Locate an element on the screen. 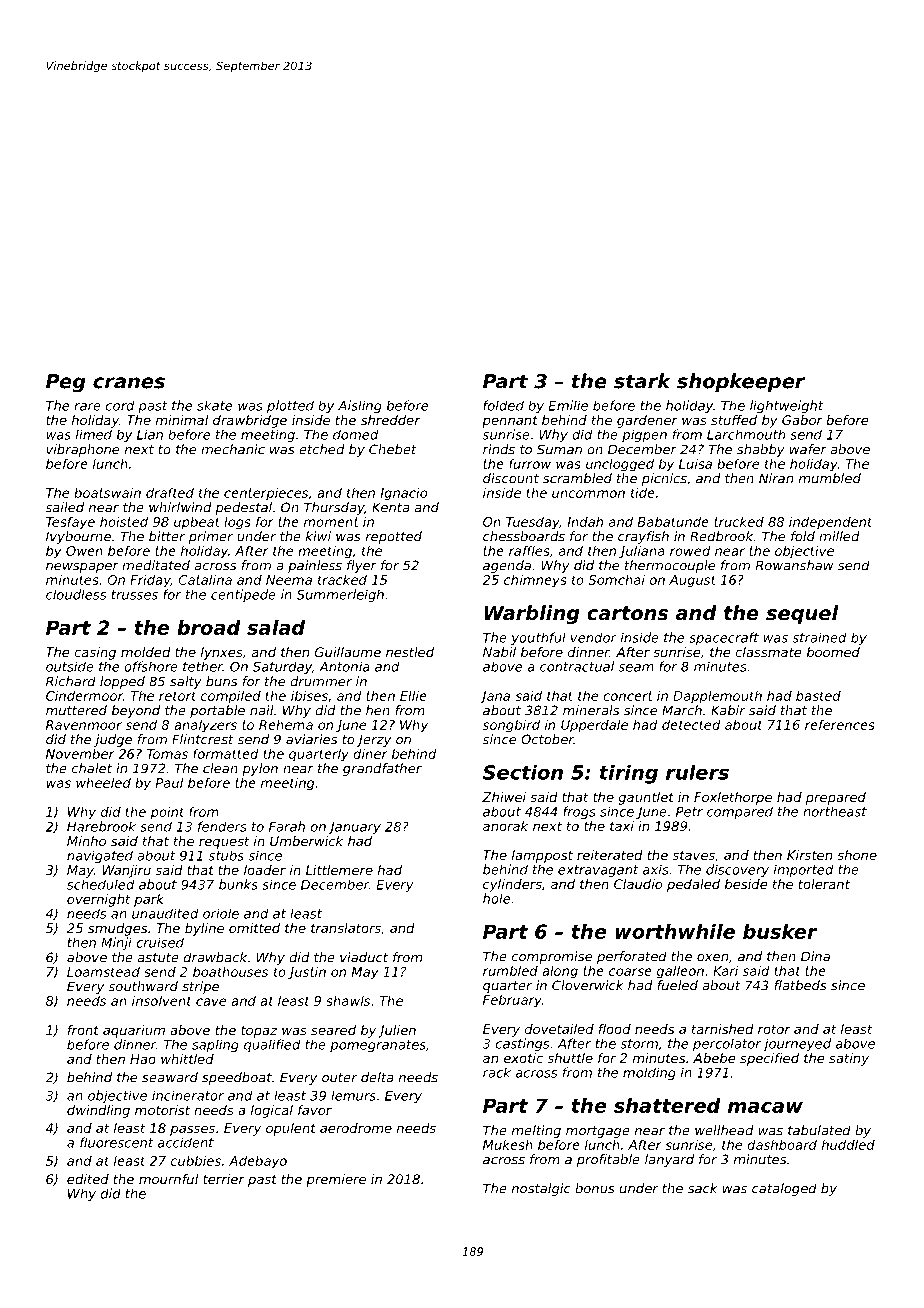 The image size is (924, 1308). shopkeeper is located at coordinates (741, 383).
